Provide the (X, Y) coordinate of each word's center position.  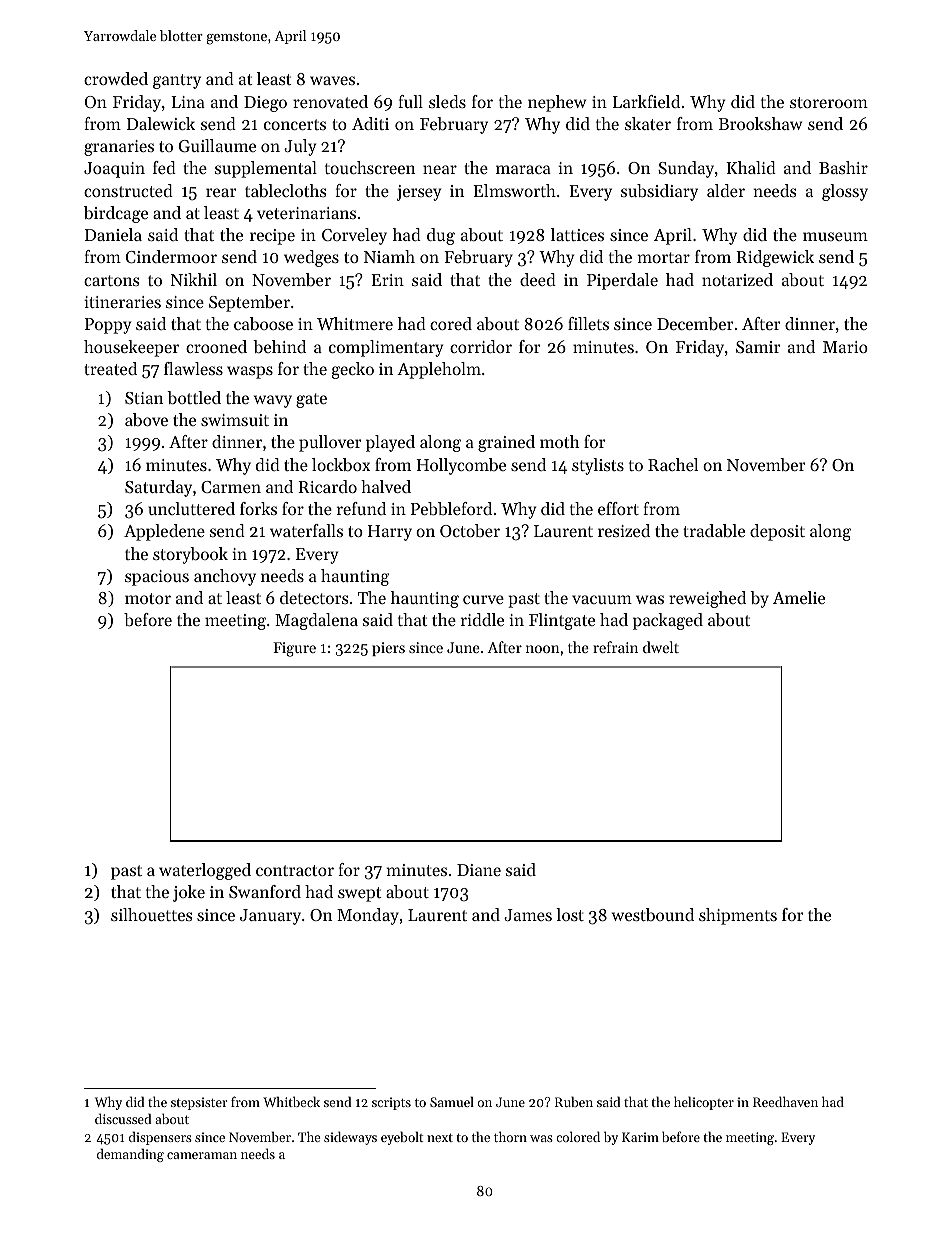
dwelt (661, 647)
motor (148, 598)
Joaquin (114, 170)
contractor (295, 870)
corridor (481, 346)
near (440, 169)
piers (388, 649)
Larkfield (646, 101)
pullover (330, 443)
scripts (391, 1103)
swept (359, 894)
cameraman (202, 1155)
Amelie (799, 597)
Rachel (673, 464)
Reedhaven (785, 1101)
